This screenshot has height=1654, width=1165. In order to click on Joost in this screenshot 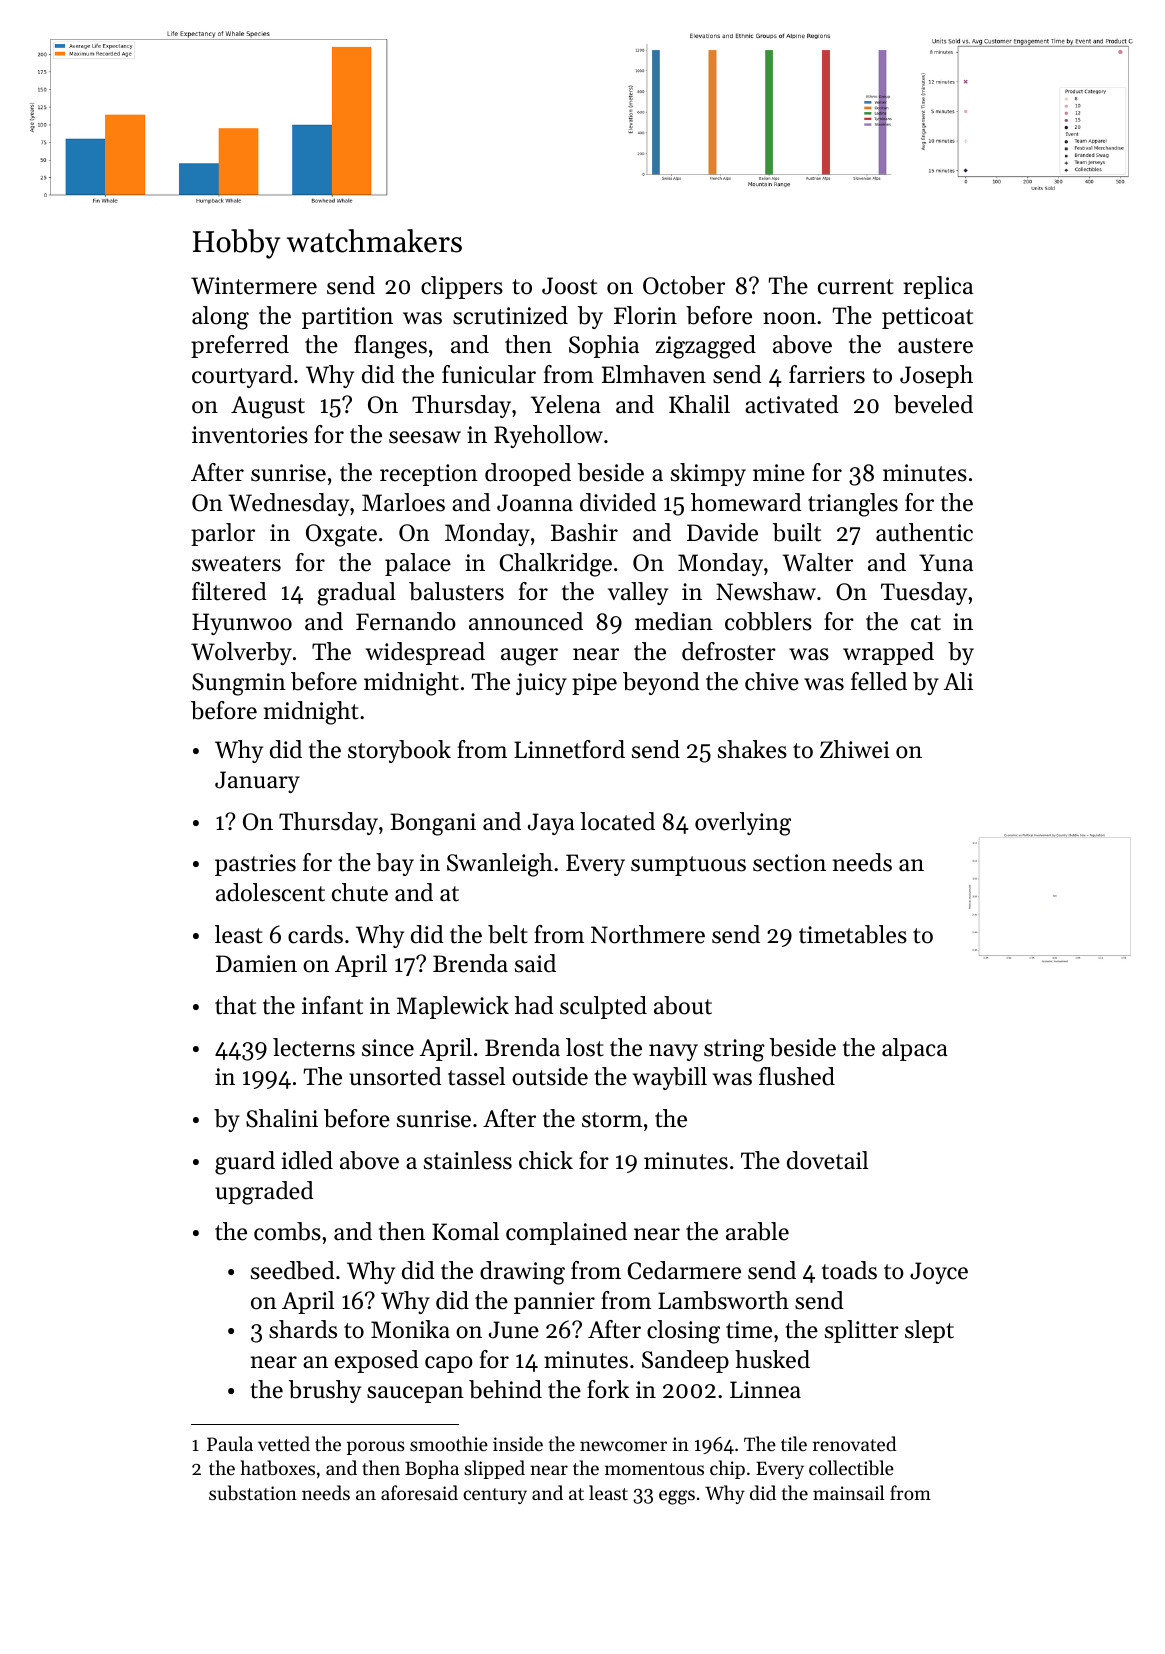, I will do `click(569, 286)`.
